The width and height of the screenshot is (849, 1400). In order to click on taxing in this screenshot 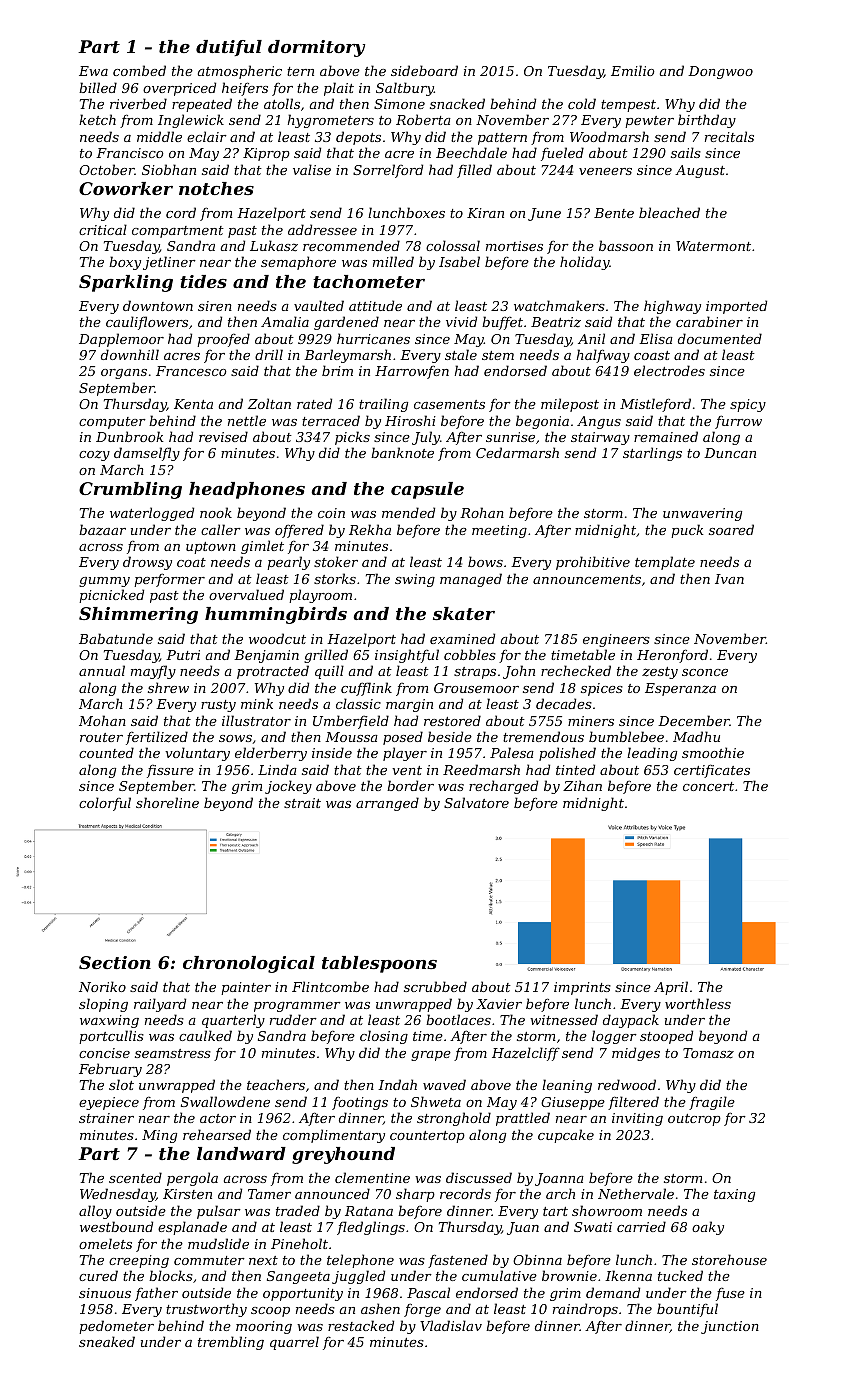, I will do `click(734, 1195)`.
